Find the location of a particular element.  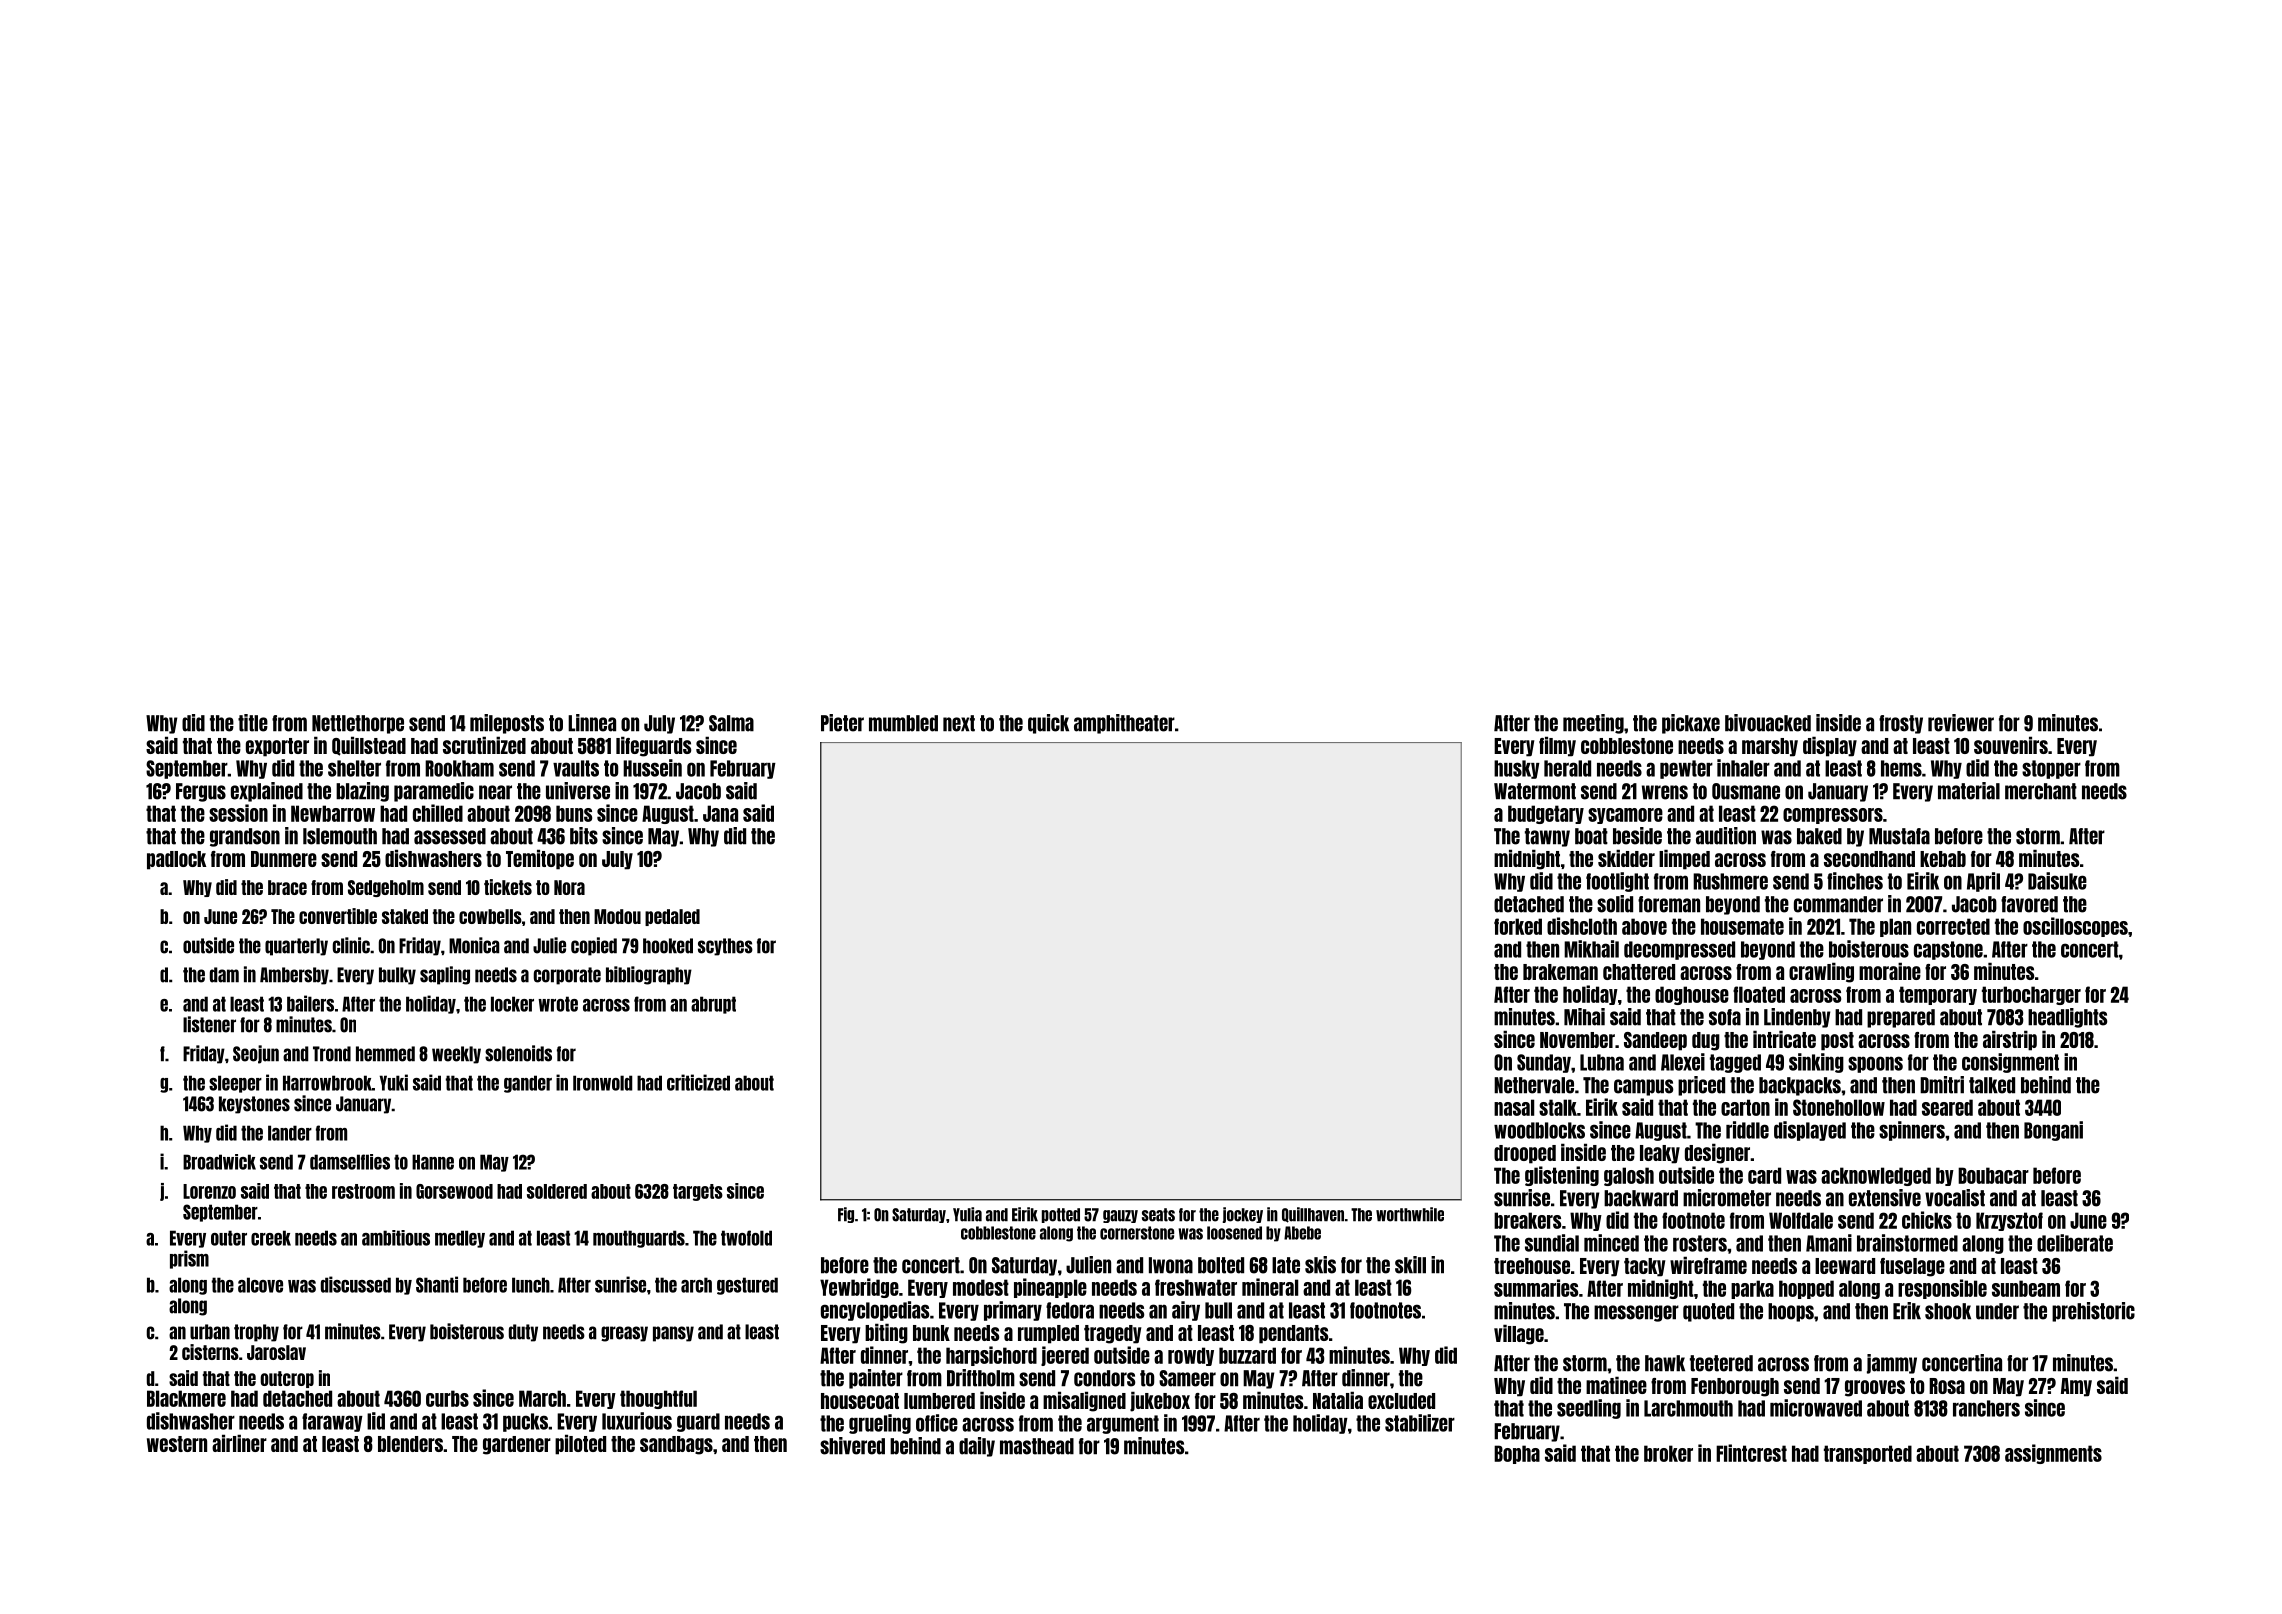

Yuki is located at coordinates (394, 1082).
